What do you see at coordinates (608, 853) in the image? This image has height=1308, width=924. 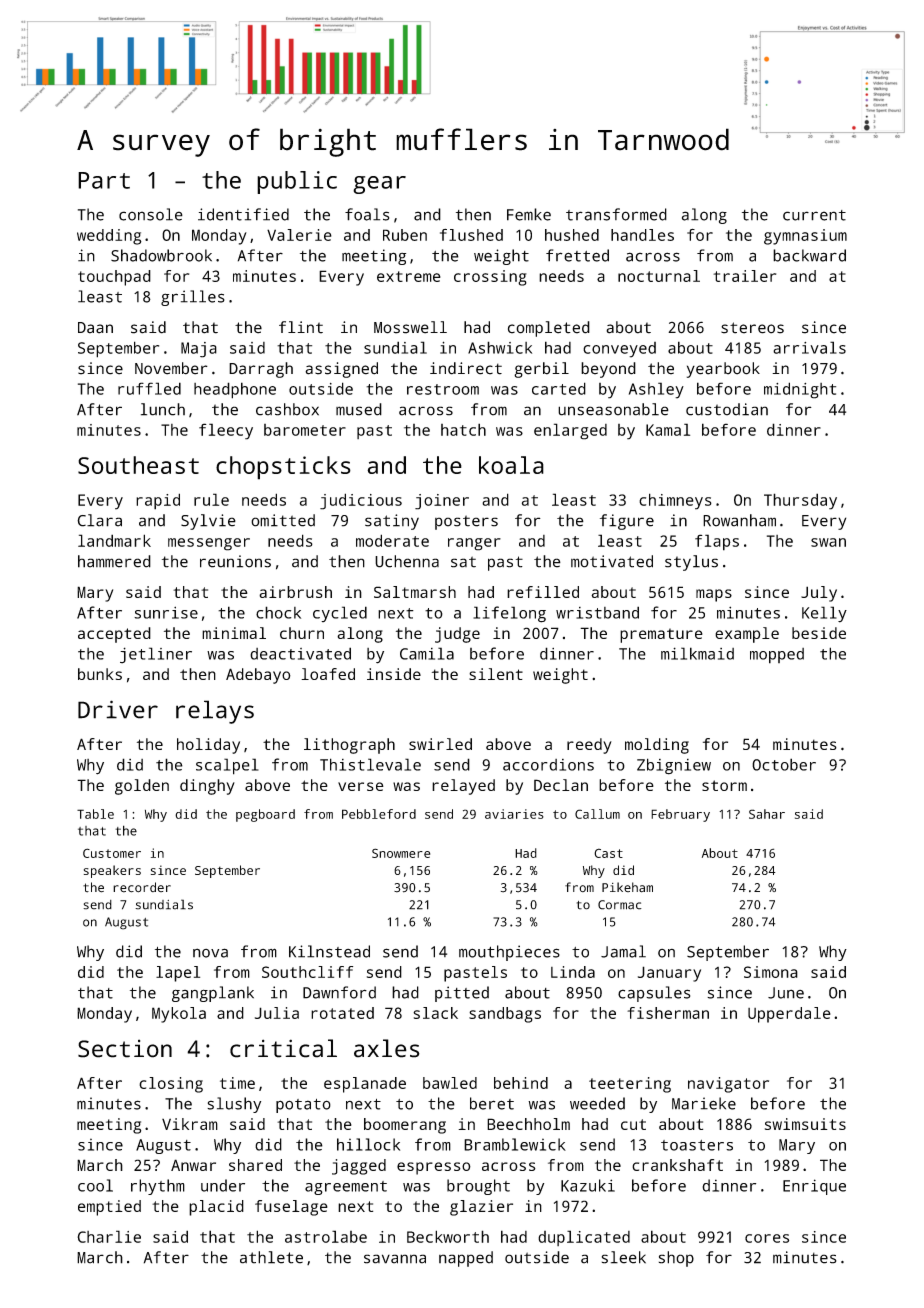 I see `Cast` at bounding box center [608, 853].
